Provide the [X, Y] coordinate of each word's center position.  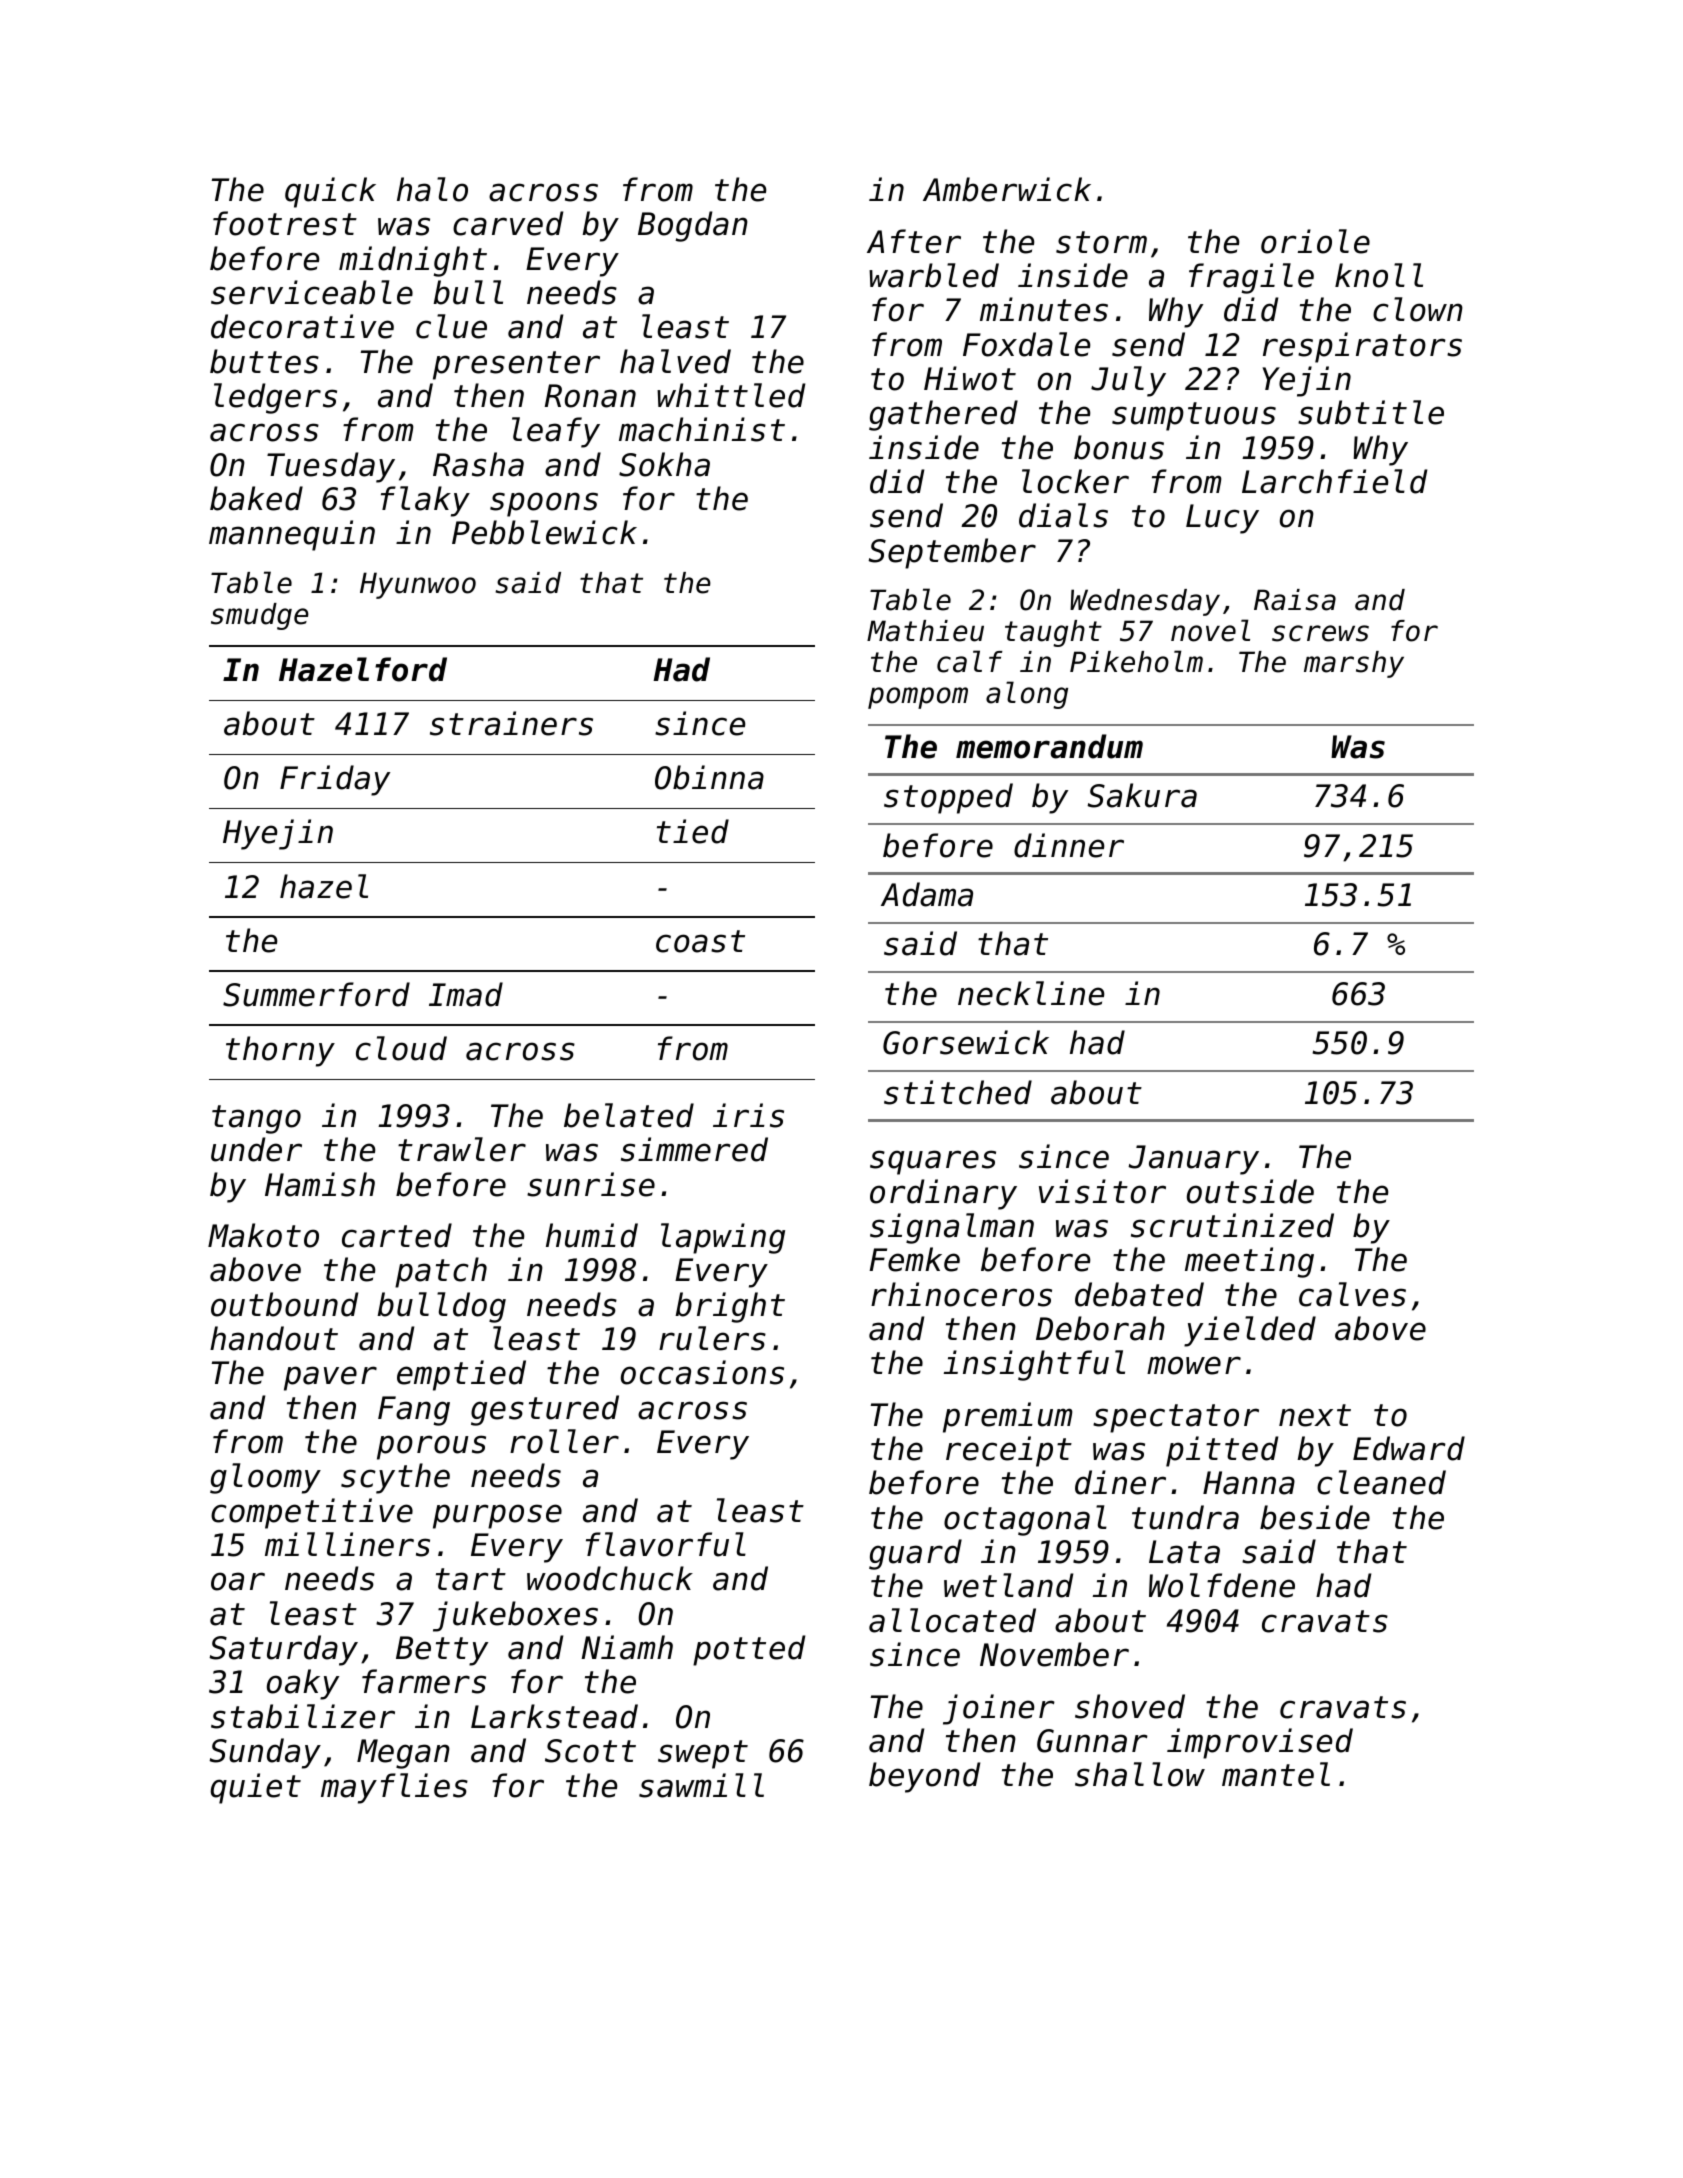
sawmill [701, 1785]
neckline [1031, 993]
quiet [255, 1788]
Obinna [709, 777]
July [1128, 381]
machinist [702, 429]
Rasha [478, 464]
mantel [1276, 1774]
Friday [335, 780]
